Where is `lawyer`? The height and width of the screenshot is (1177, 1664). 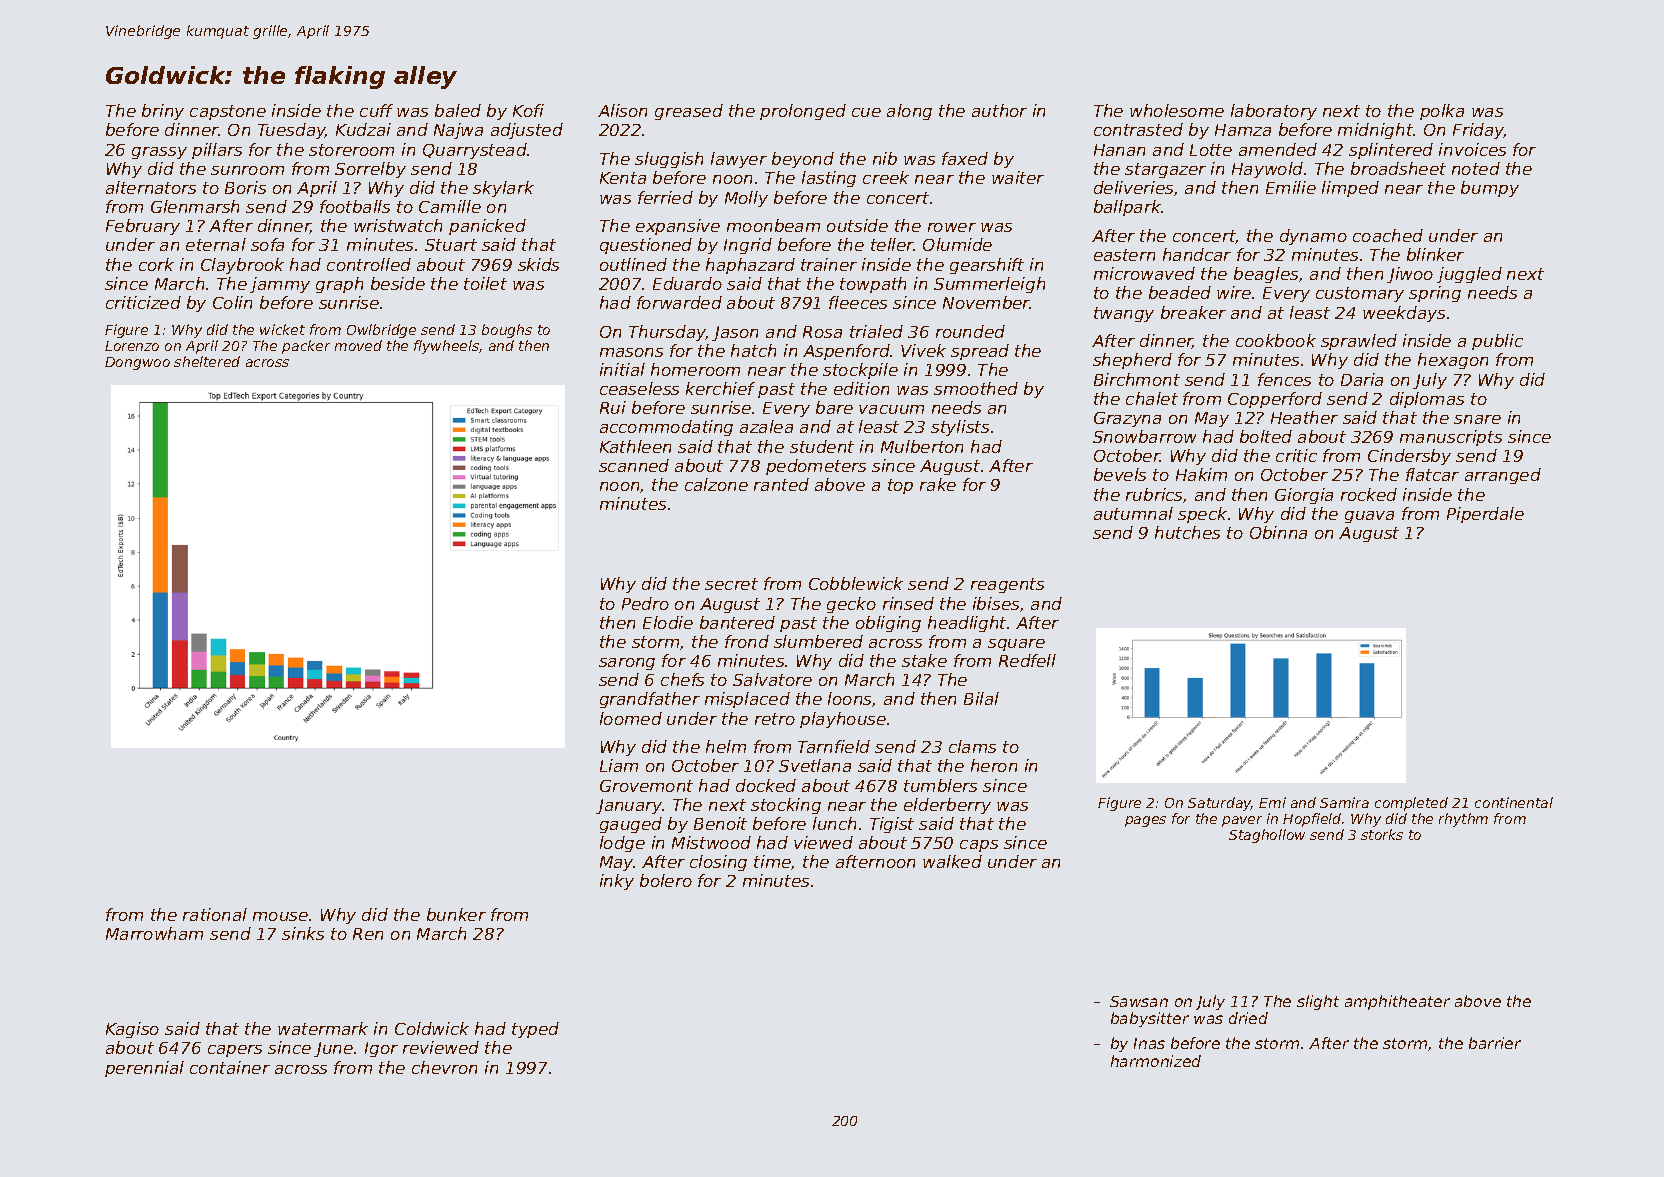
lawyer is located at coordinates (739, 160).
